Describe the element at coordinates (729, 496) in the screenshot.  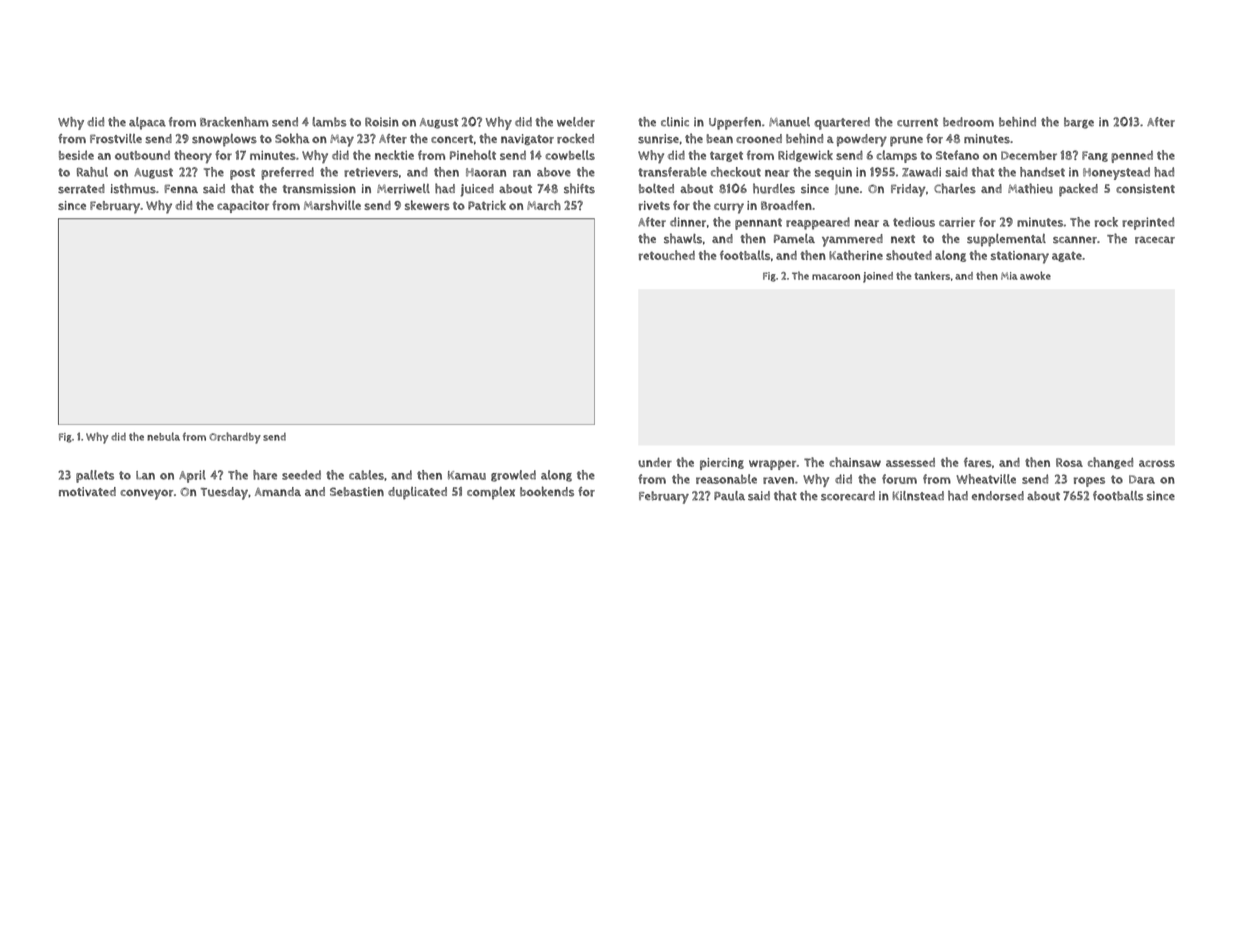
I see `Paula` at that location.
